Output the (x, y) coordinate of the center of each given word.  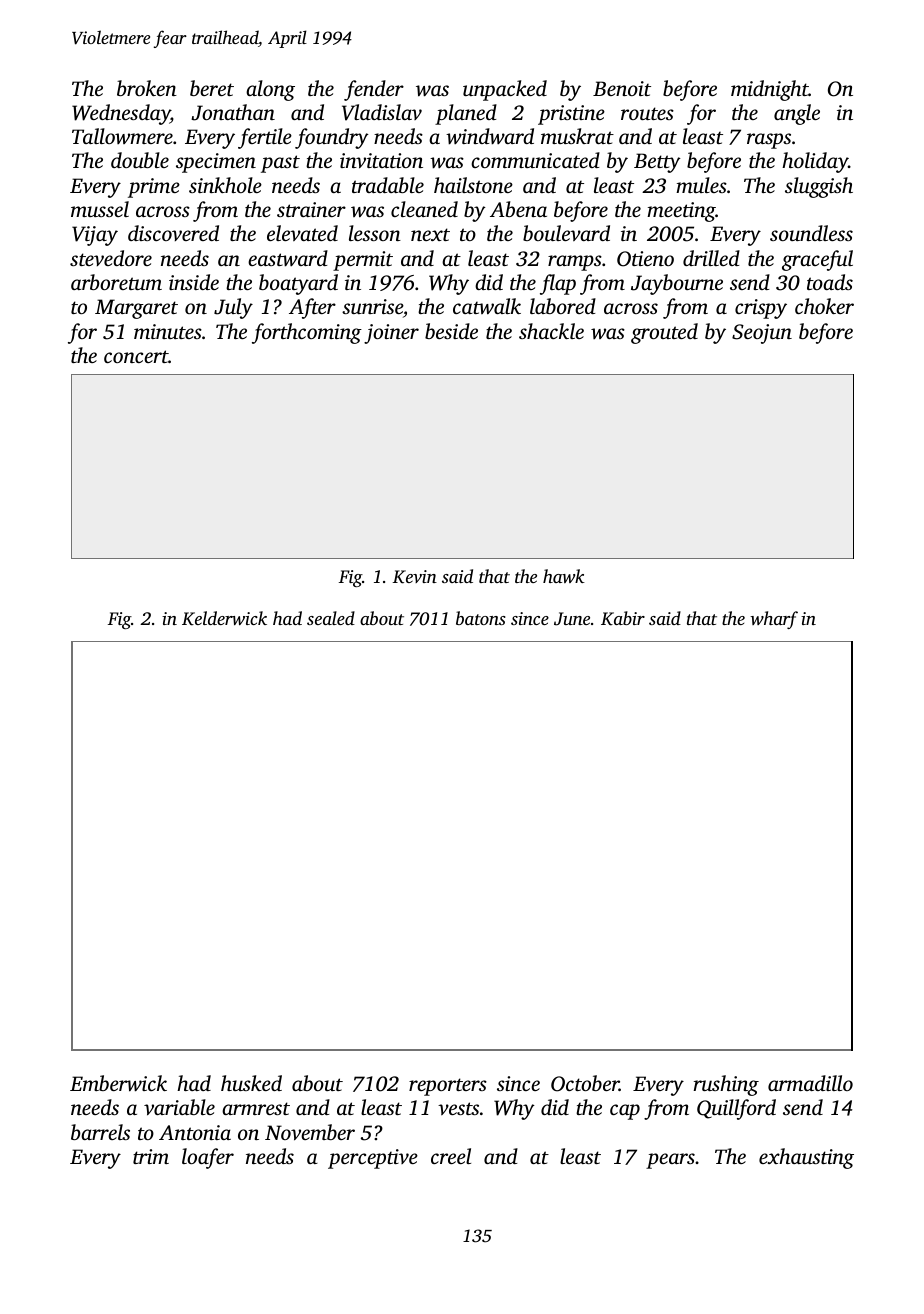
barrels (100, 1132)
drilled (711, 258)
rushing (726, 1085)
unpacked (505, 90)
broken (147, 88)
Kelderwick (224, 618)
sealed (331, 618)
